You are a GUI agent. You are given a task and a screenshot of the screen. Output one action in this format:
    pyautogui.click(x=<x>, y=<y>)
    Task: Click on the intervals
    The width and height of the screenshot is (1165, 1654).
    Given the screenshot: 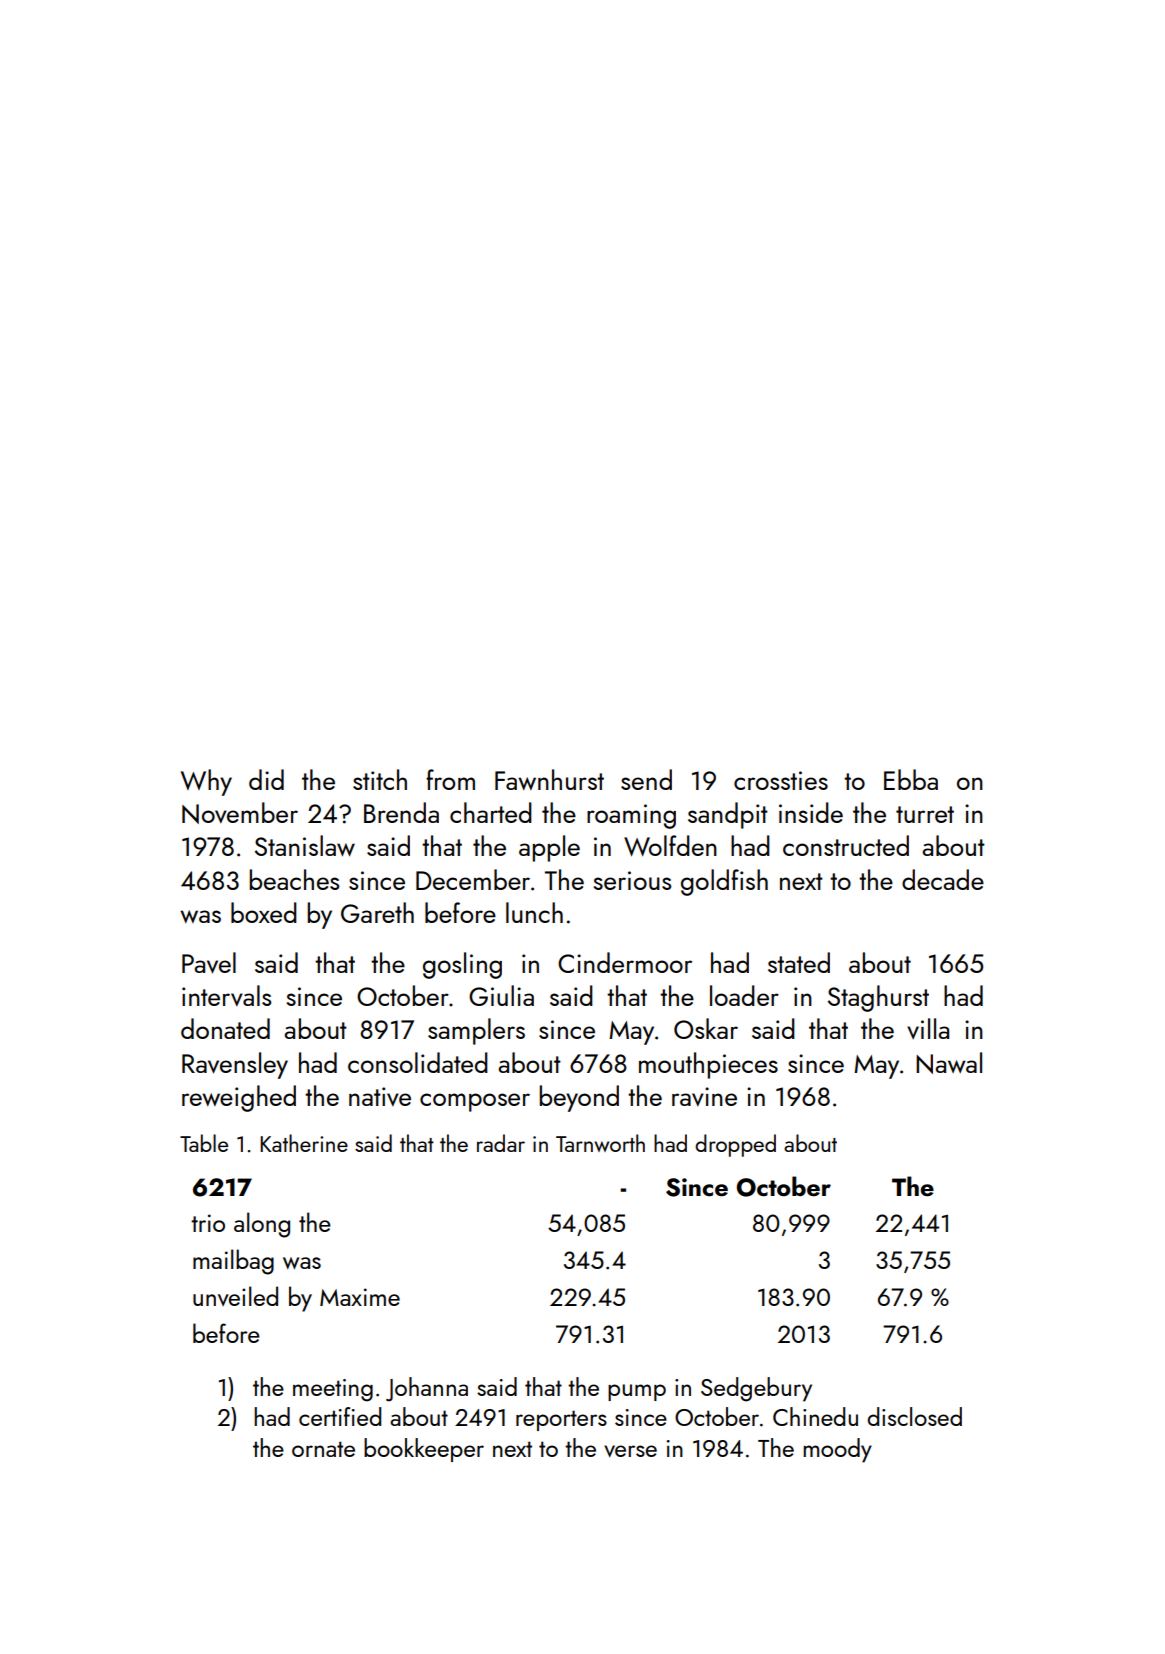 What is the action you would take?
    pyautogui.click(x=226, y=995)
